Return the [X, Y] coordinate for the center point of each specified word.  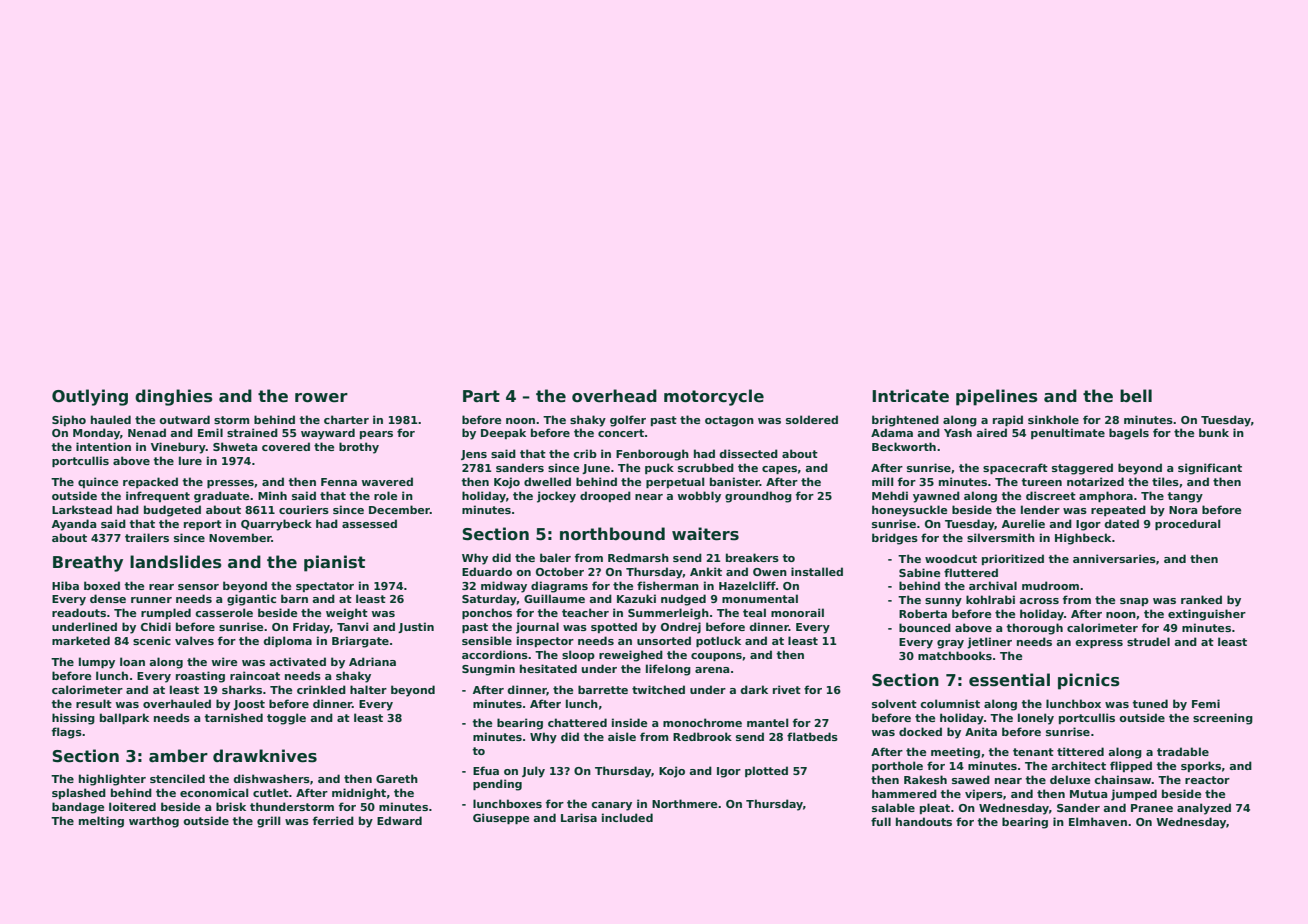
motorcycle [714, 397]
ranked [1201, 599]
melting [101, 822]
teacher [585, 612]
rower [321, 398]
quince [98, 482]
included [627, 817]
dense [108, 598]
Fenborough [652, 455]
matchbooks [955, 655]
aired [991, 432]
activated [297, 661]
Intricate [910, 396]
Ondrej [681, 628]
